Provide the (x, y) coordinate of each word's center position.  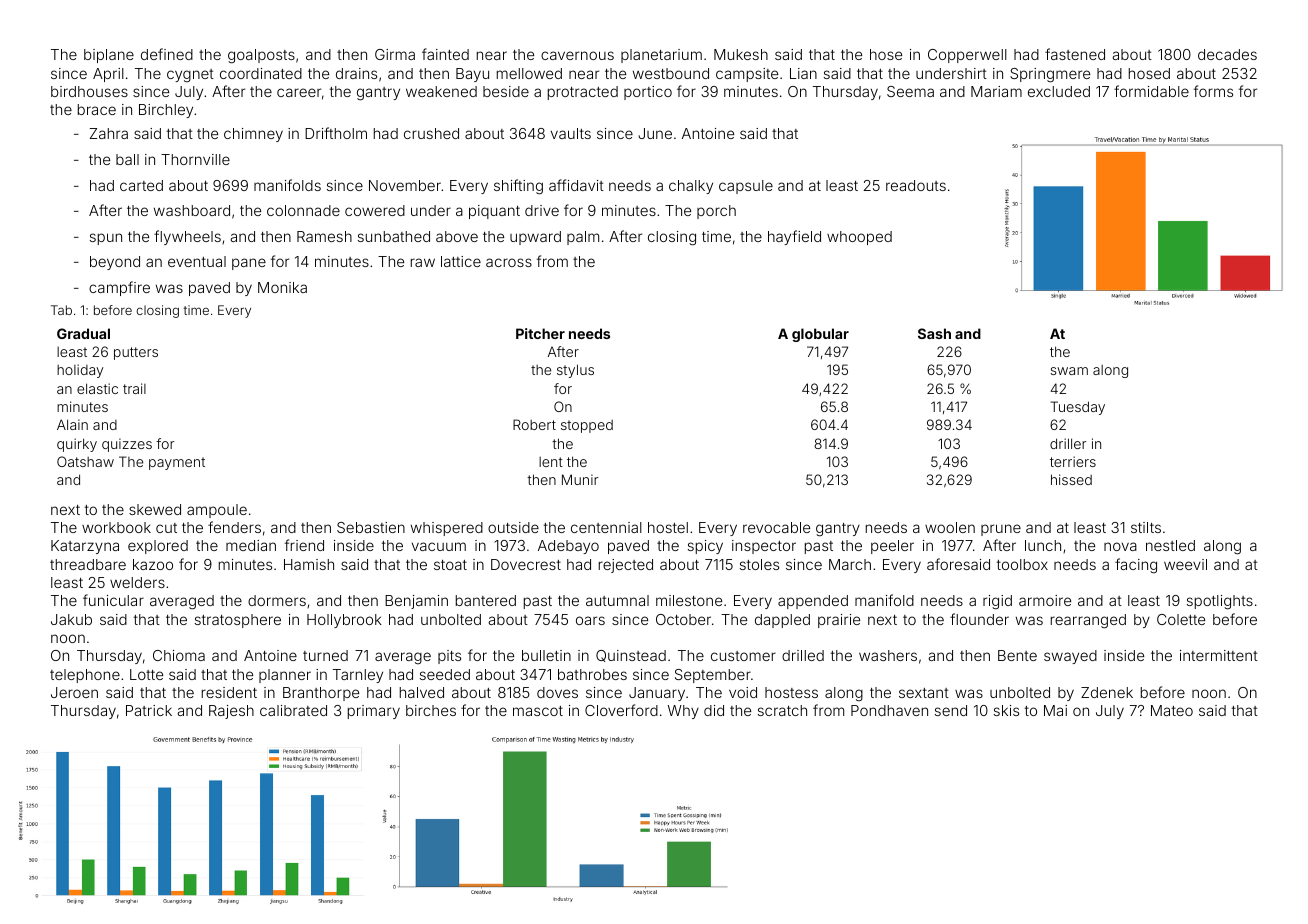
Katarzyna (85, 547)
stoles (759, 564)
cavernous (577, 55)
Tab (61, 310)
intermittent (1219, 655)
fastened (1075, 54)
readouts (916, 185)
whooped (859, 238)
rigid (997, 602)
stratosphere (238, 621)
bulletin (546, 655)
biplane (109, 56)
